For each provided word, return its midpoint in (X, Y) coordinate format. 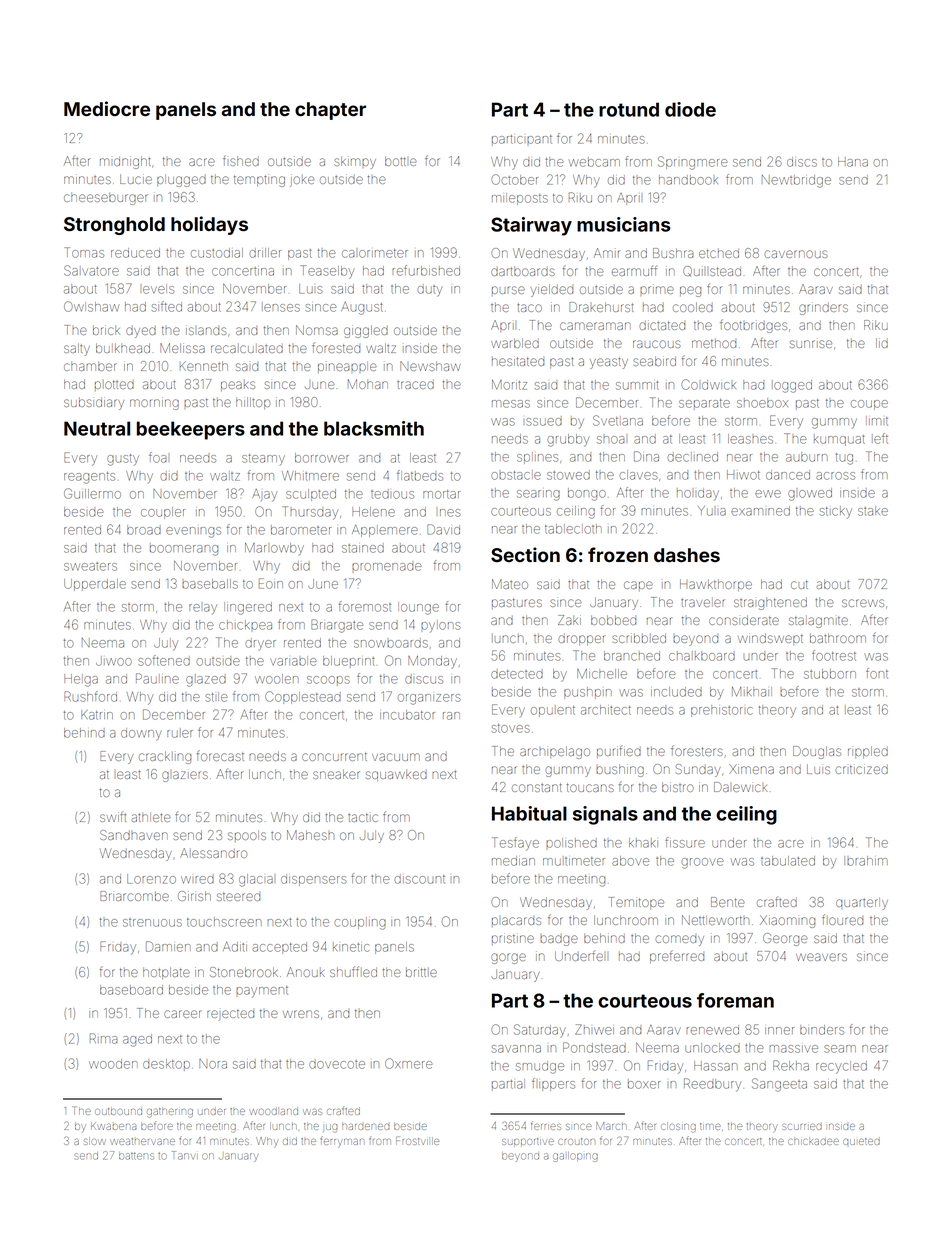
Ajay (264, 495)
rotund (629, 109)
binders (822, 1030)
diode (690, 109)
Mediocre (107, 108)
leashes (750, 439)
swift (113, 816)
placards (516, 922)
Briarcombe (134, 896)
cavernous (796, 254)
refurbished (426, 270)
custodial (217, 253)
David (443, 529)
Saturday (540, 1031)
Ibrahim (866, 861)
